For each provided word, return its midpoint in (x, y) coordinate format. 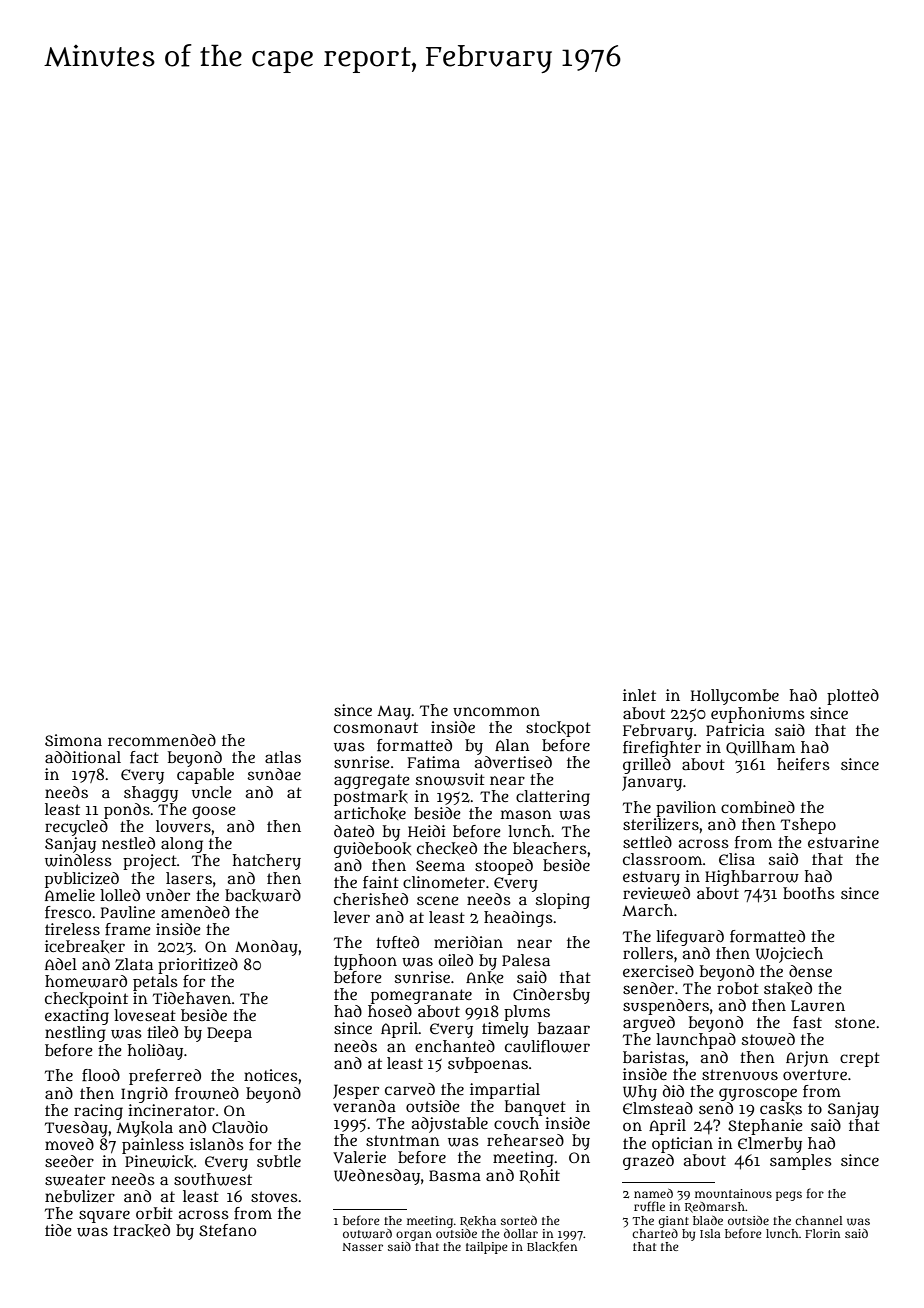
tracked (141, 1230)
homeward (86, 981)
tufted (397, 942)
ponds (127, 811)
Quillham (760, 748)
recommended (162, 740)
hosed (390, 1011)
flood (101, 1075)
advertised (513, 762)
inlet (639, 695)
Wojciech (789, 955)
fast (807, 1022)
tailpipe (487, 1248)
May (394, 713)
